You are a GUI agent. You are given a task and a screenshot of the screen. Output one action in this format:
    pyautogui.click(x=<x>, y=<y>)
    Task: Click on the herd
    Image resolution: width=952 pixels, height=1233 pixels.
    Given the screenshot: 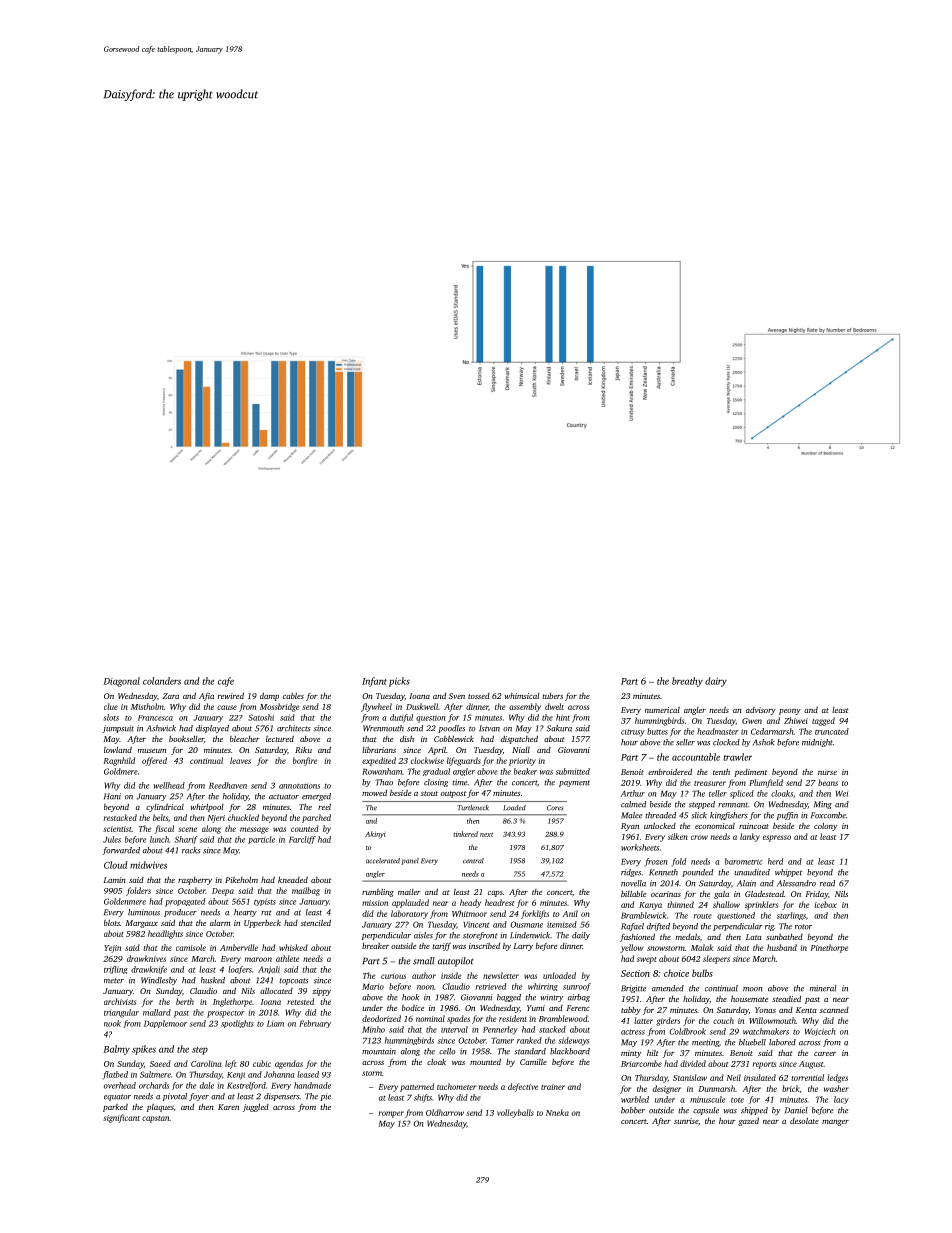 What is the action you would take?
    pyautogui.click(x=775, y=861)
